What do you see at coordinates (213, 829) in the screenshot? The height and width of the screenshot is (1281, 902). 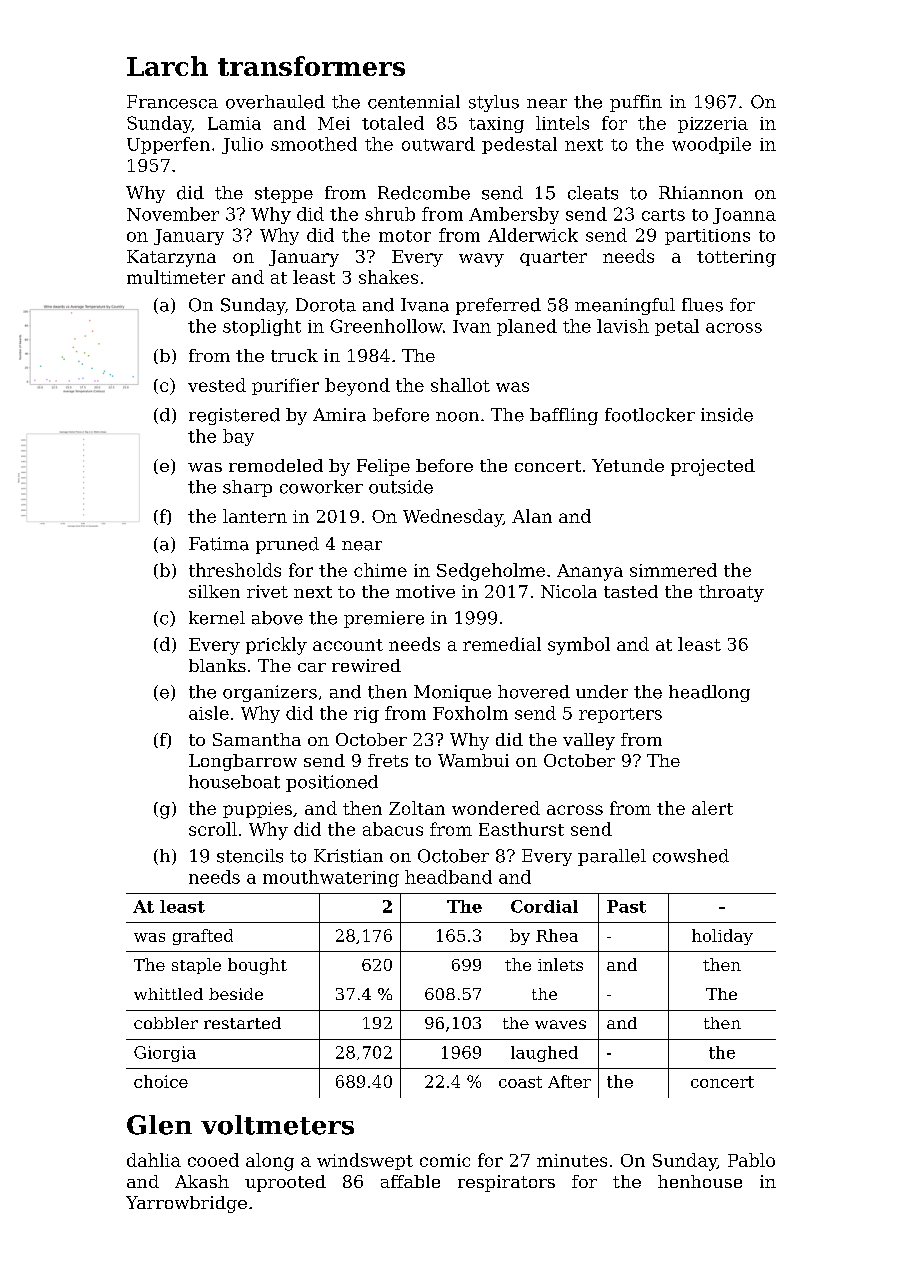 I see `scroll` at bounding box center [213, 829].
